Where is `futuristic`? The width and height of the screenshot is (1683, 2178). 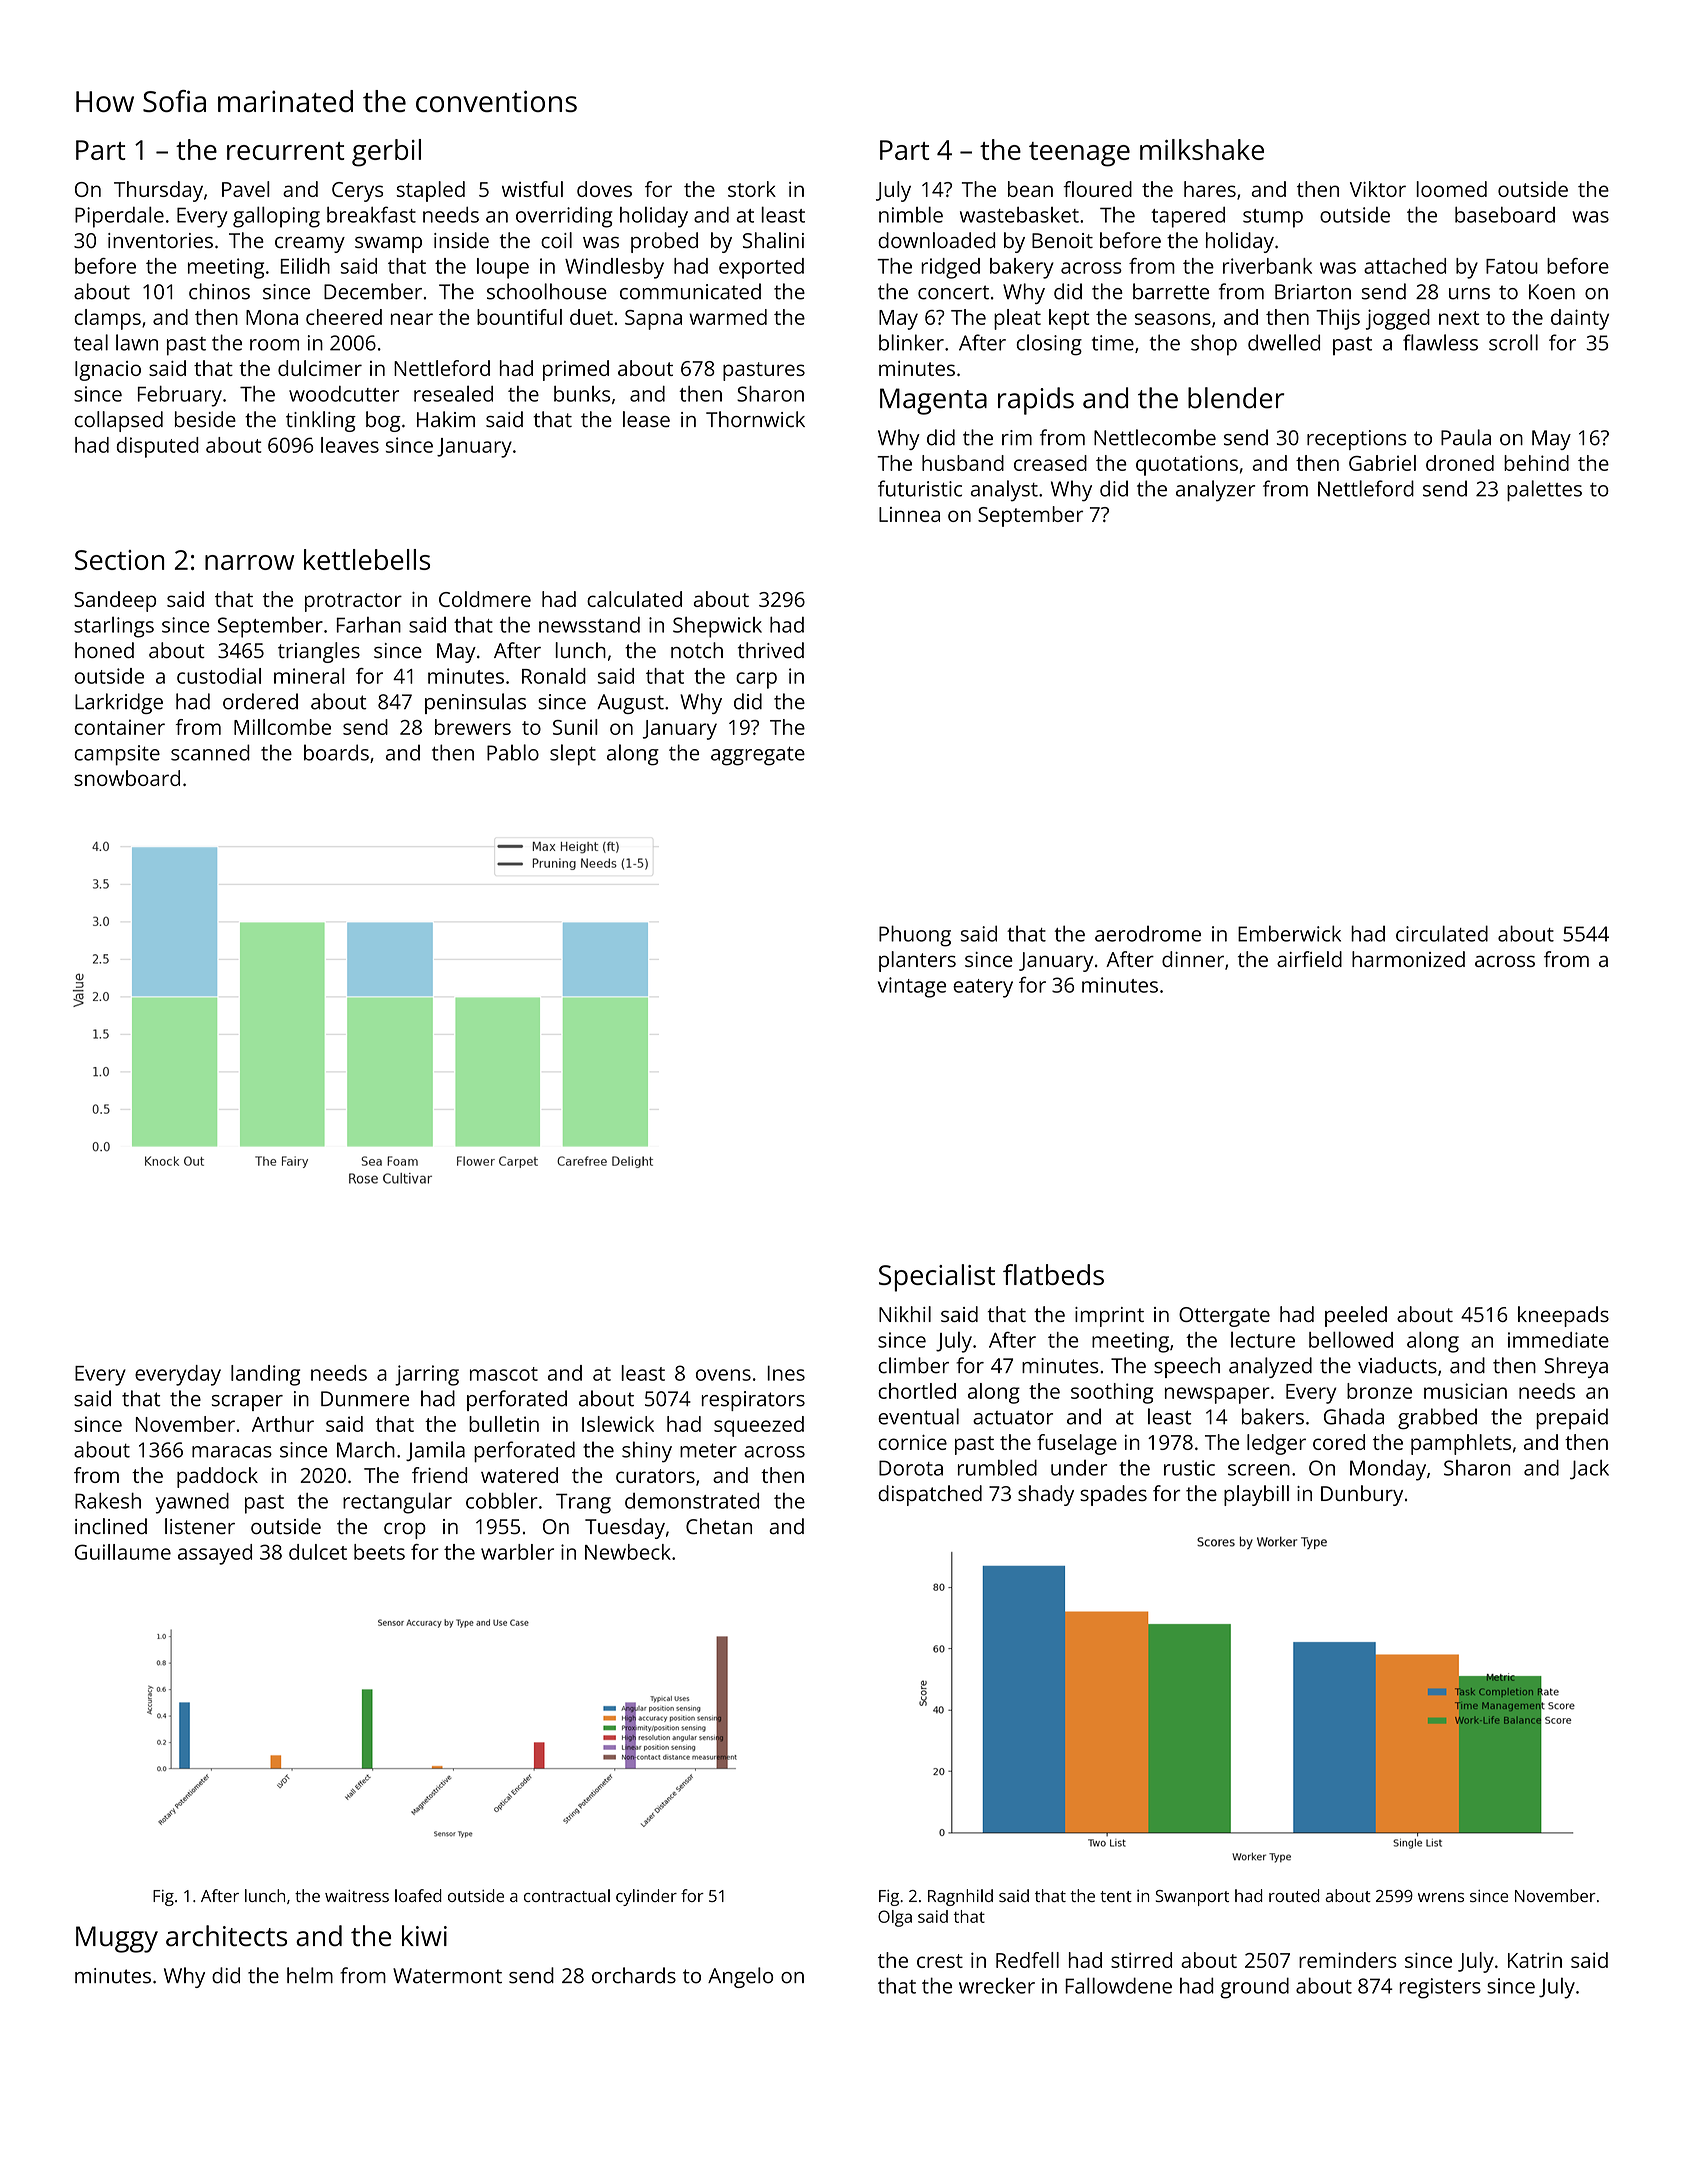 futuristic is located at coordinates (920, 488).
